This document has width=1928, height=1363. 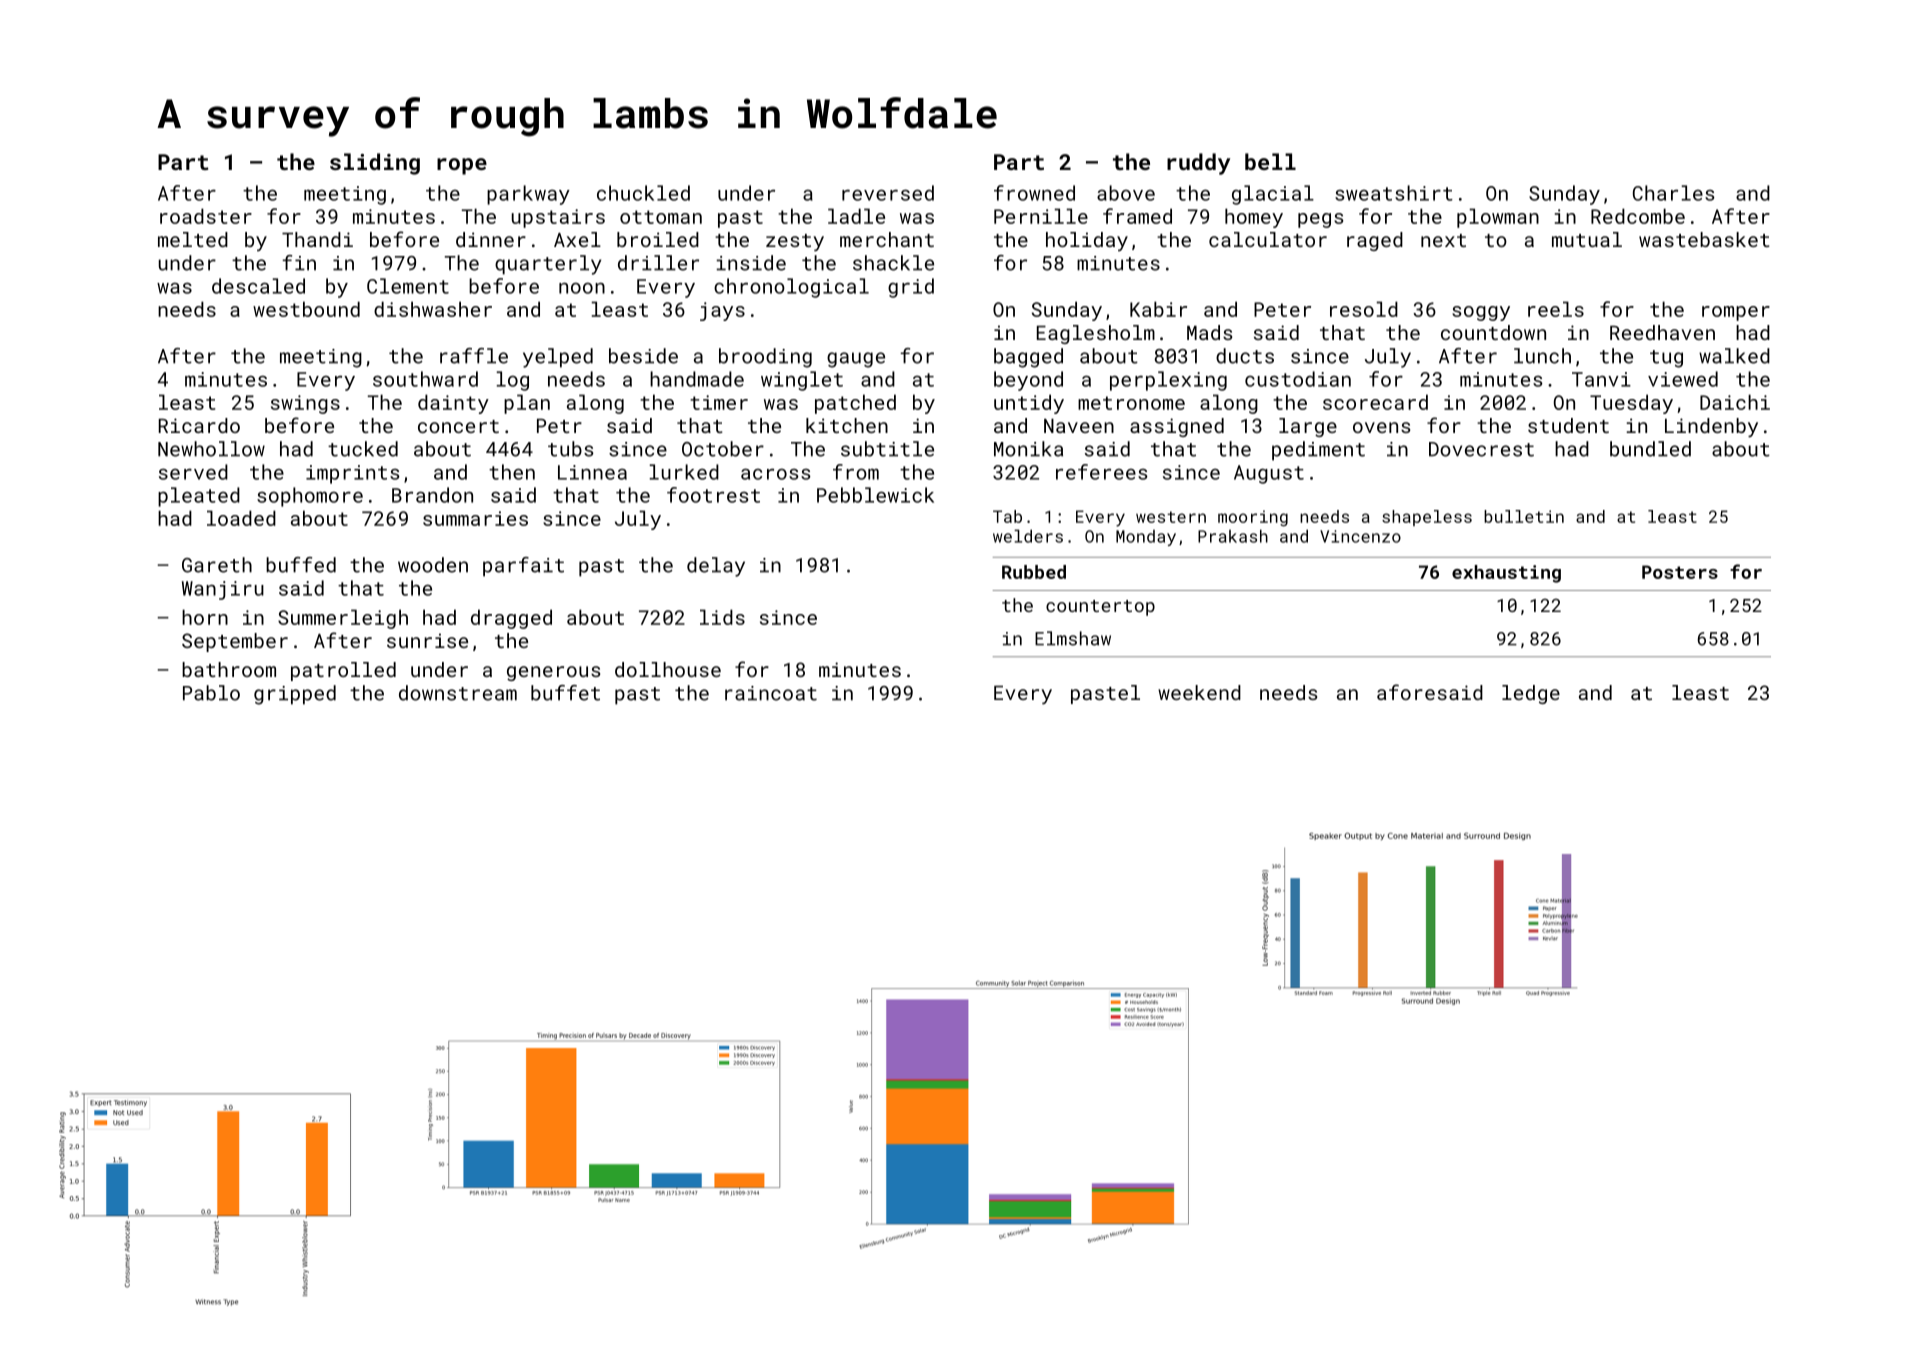 I want to click on inside, so click(x=751, y=263).
